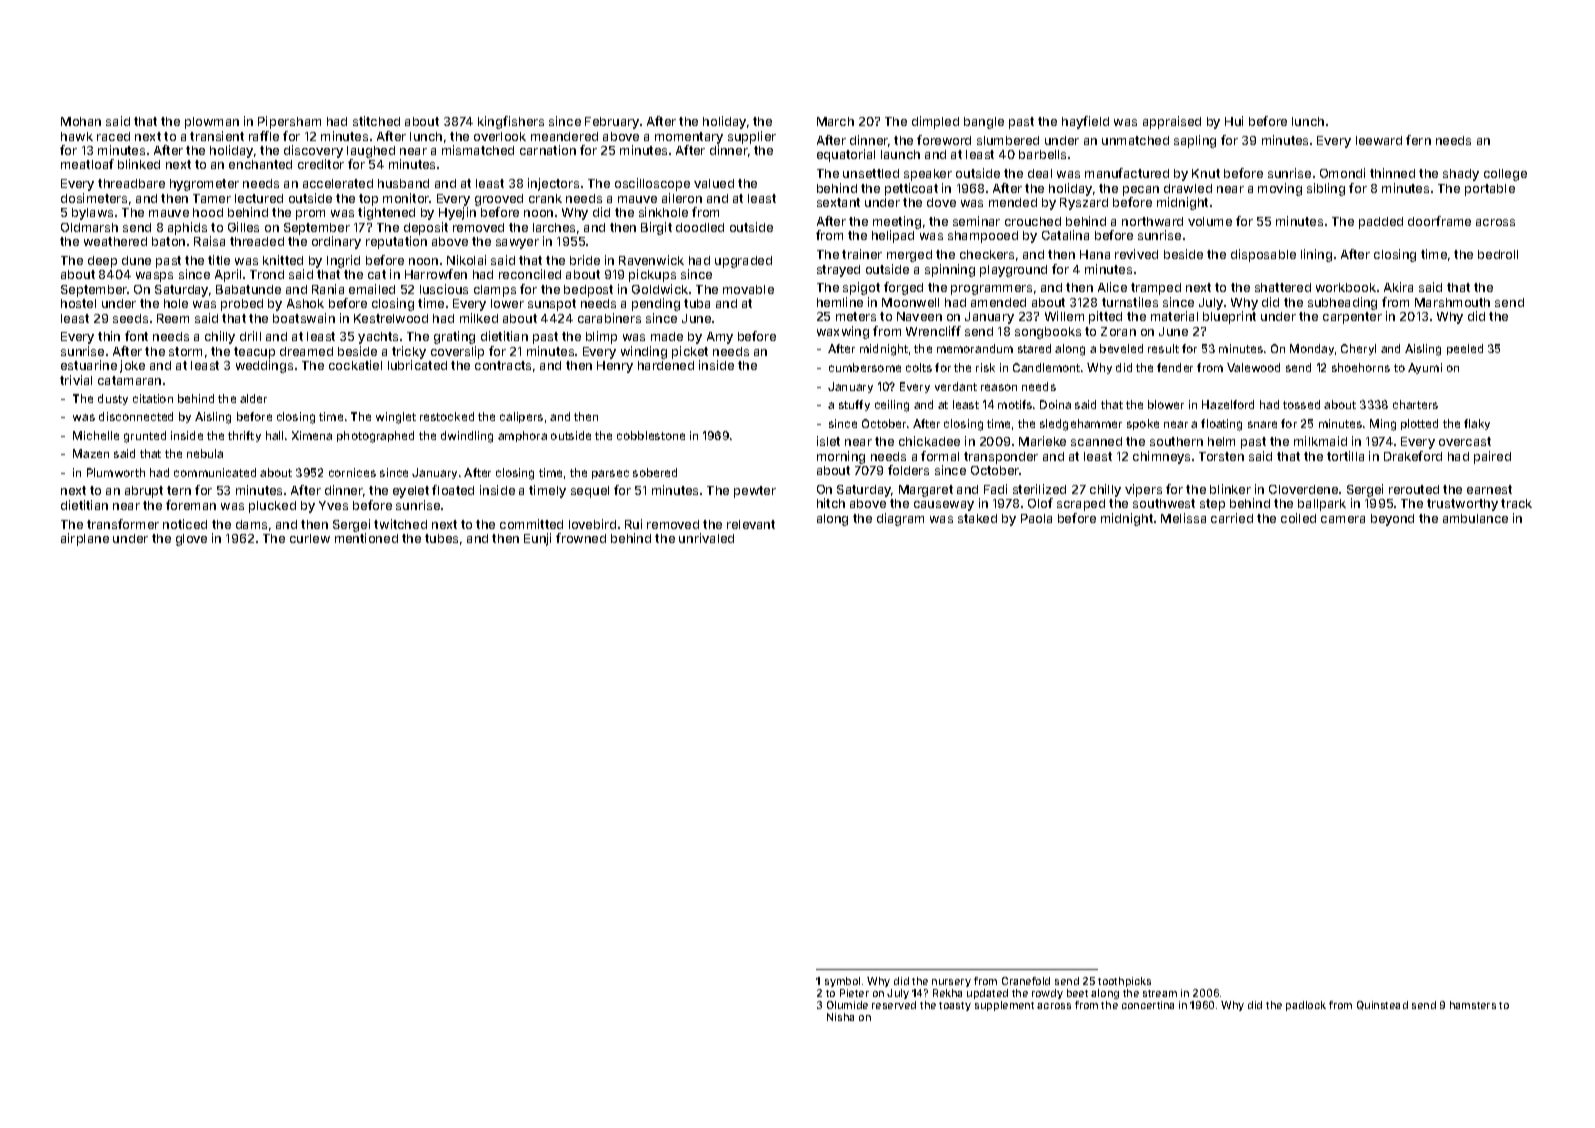  I want to click on sapling, so click(1195, 141).
